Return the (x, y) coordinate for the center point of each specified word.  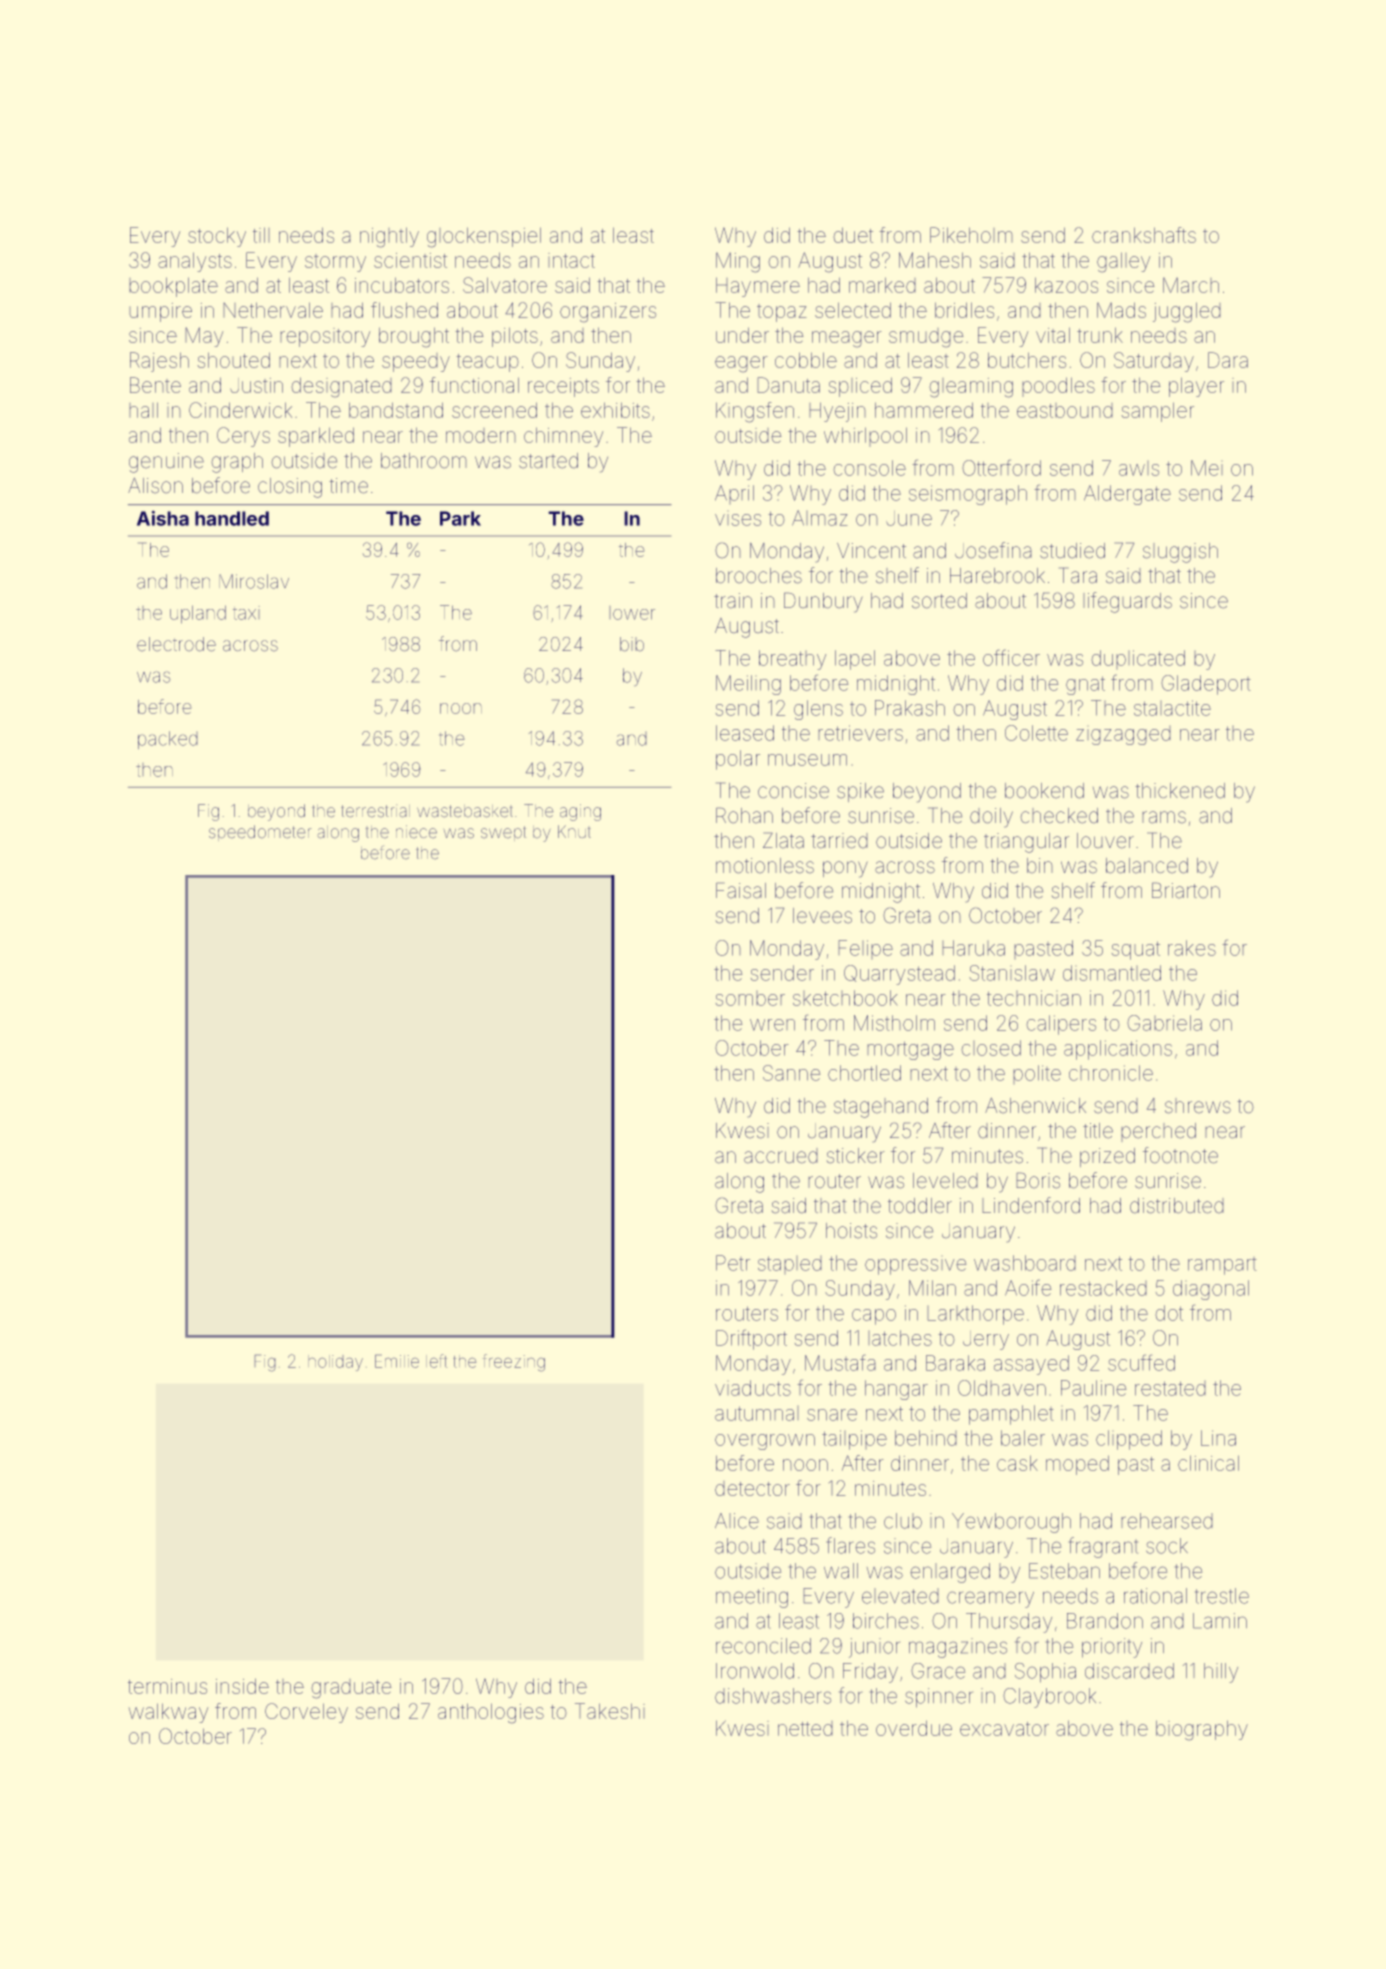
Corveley (306, 1713)
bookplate (173, 287)
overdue (914, 1728)
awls (1139, 468)
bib (632, 644)
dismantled (1112, 973)
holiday (335, 1363)
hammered (924, 410)
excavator (1004, 1729)
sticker (856, 1156)
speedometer (260, 833)
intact (571, 260)
